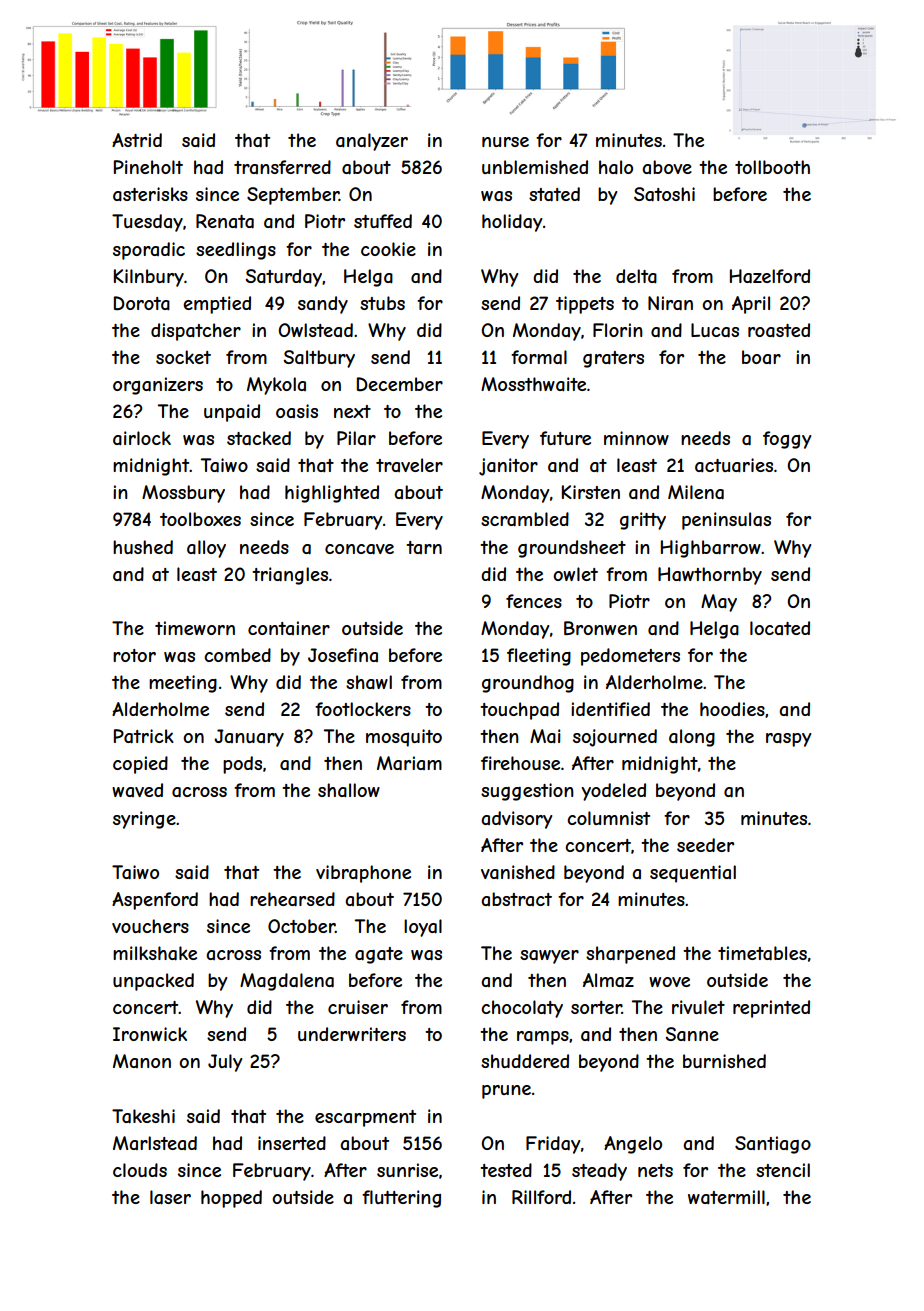 This screenshot has width=924, height=1311. Describe the element at coordinates (636, 438) in the screenshot. I see `minnow` at that location.
